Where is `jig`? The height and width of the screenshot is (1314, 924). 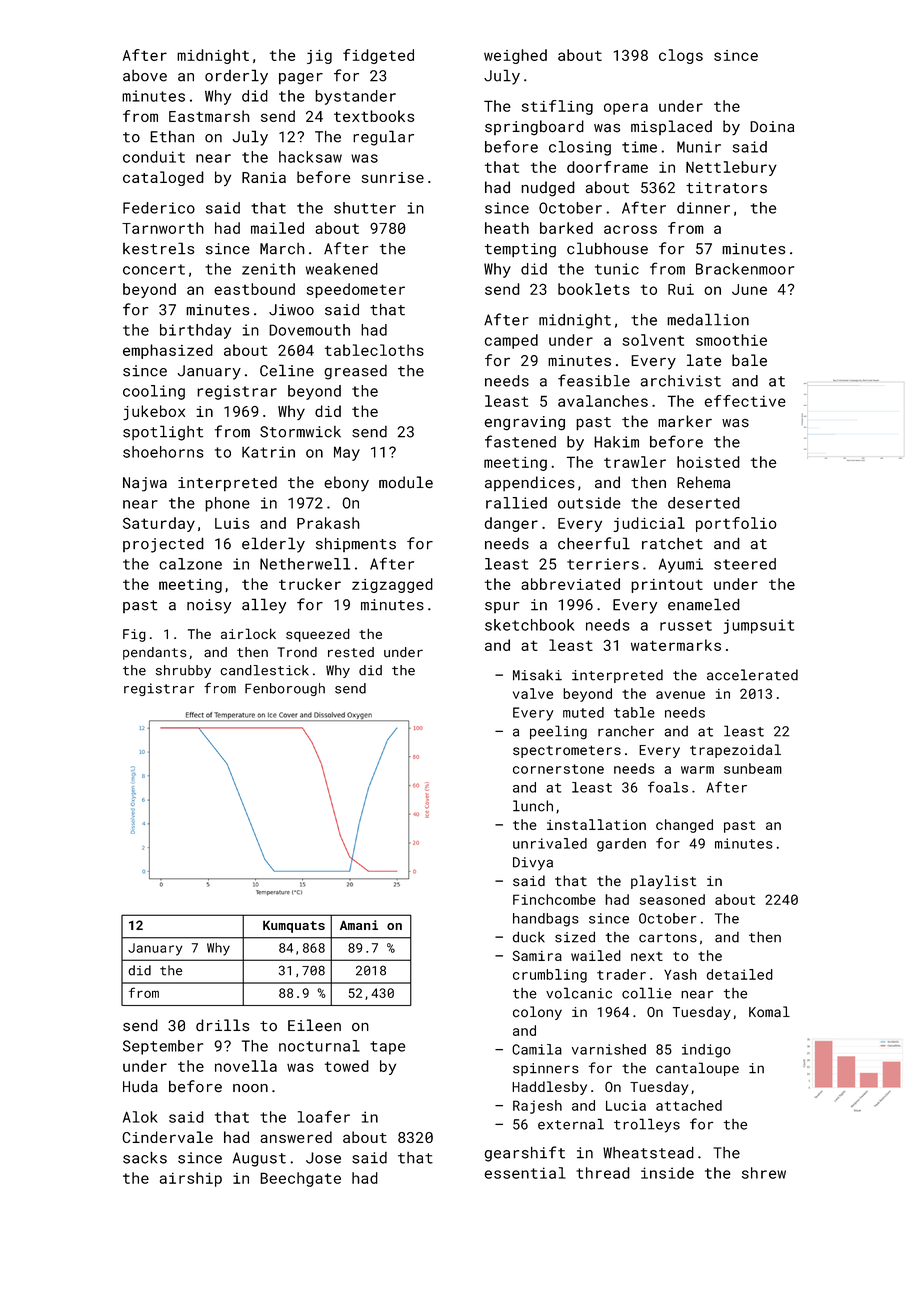
jig is located at coordinates (319, 57).
